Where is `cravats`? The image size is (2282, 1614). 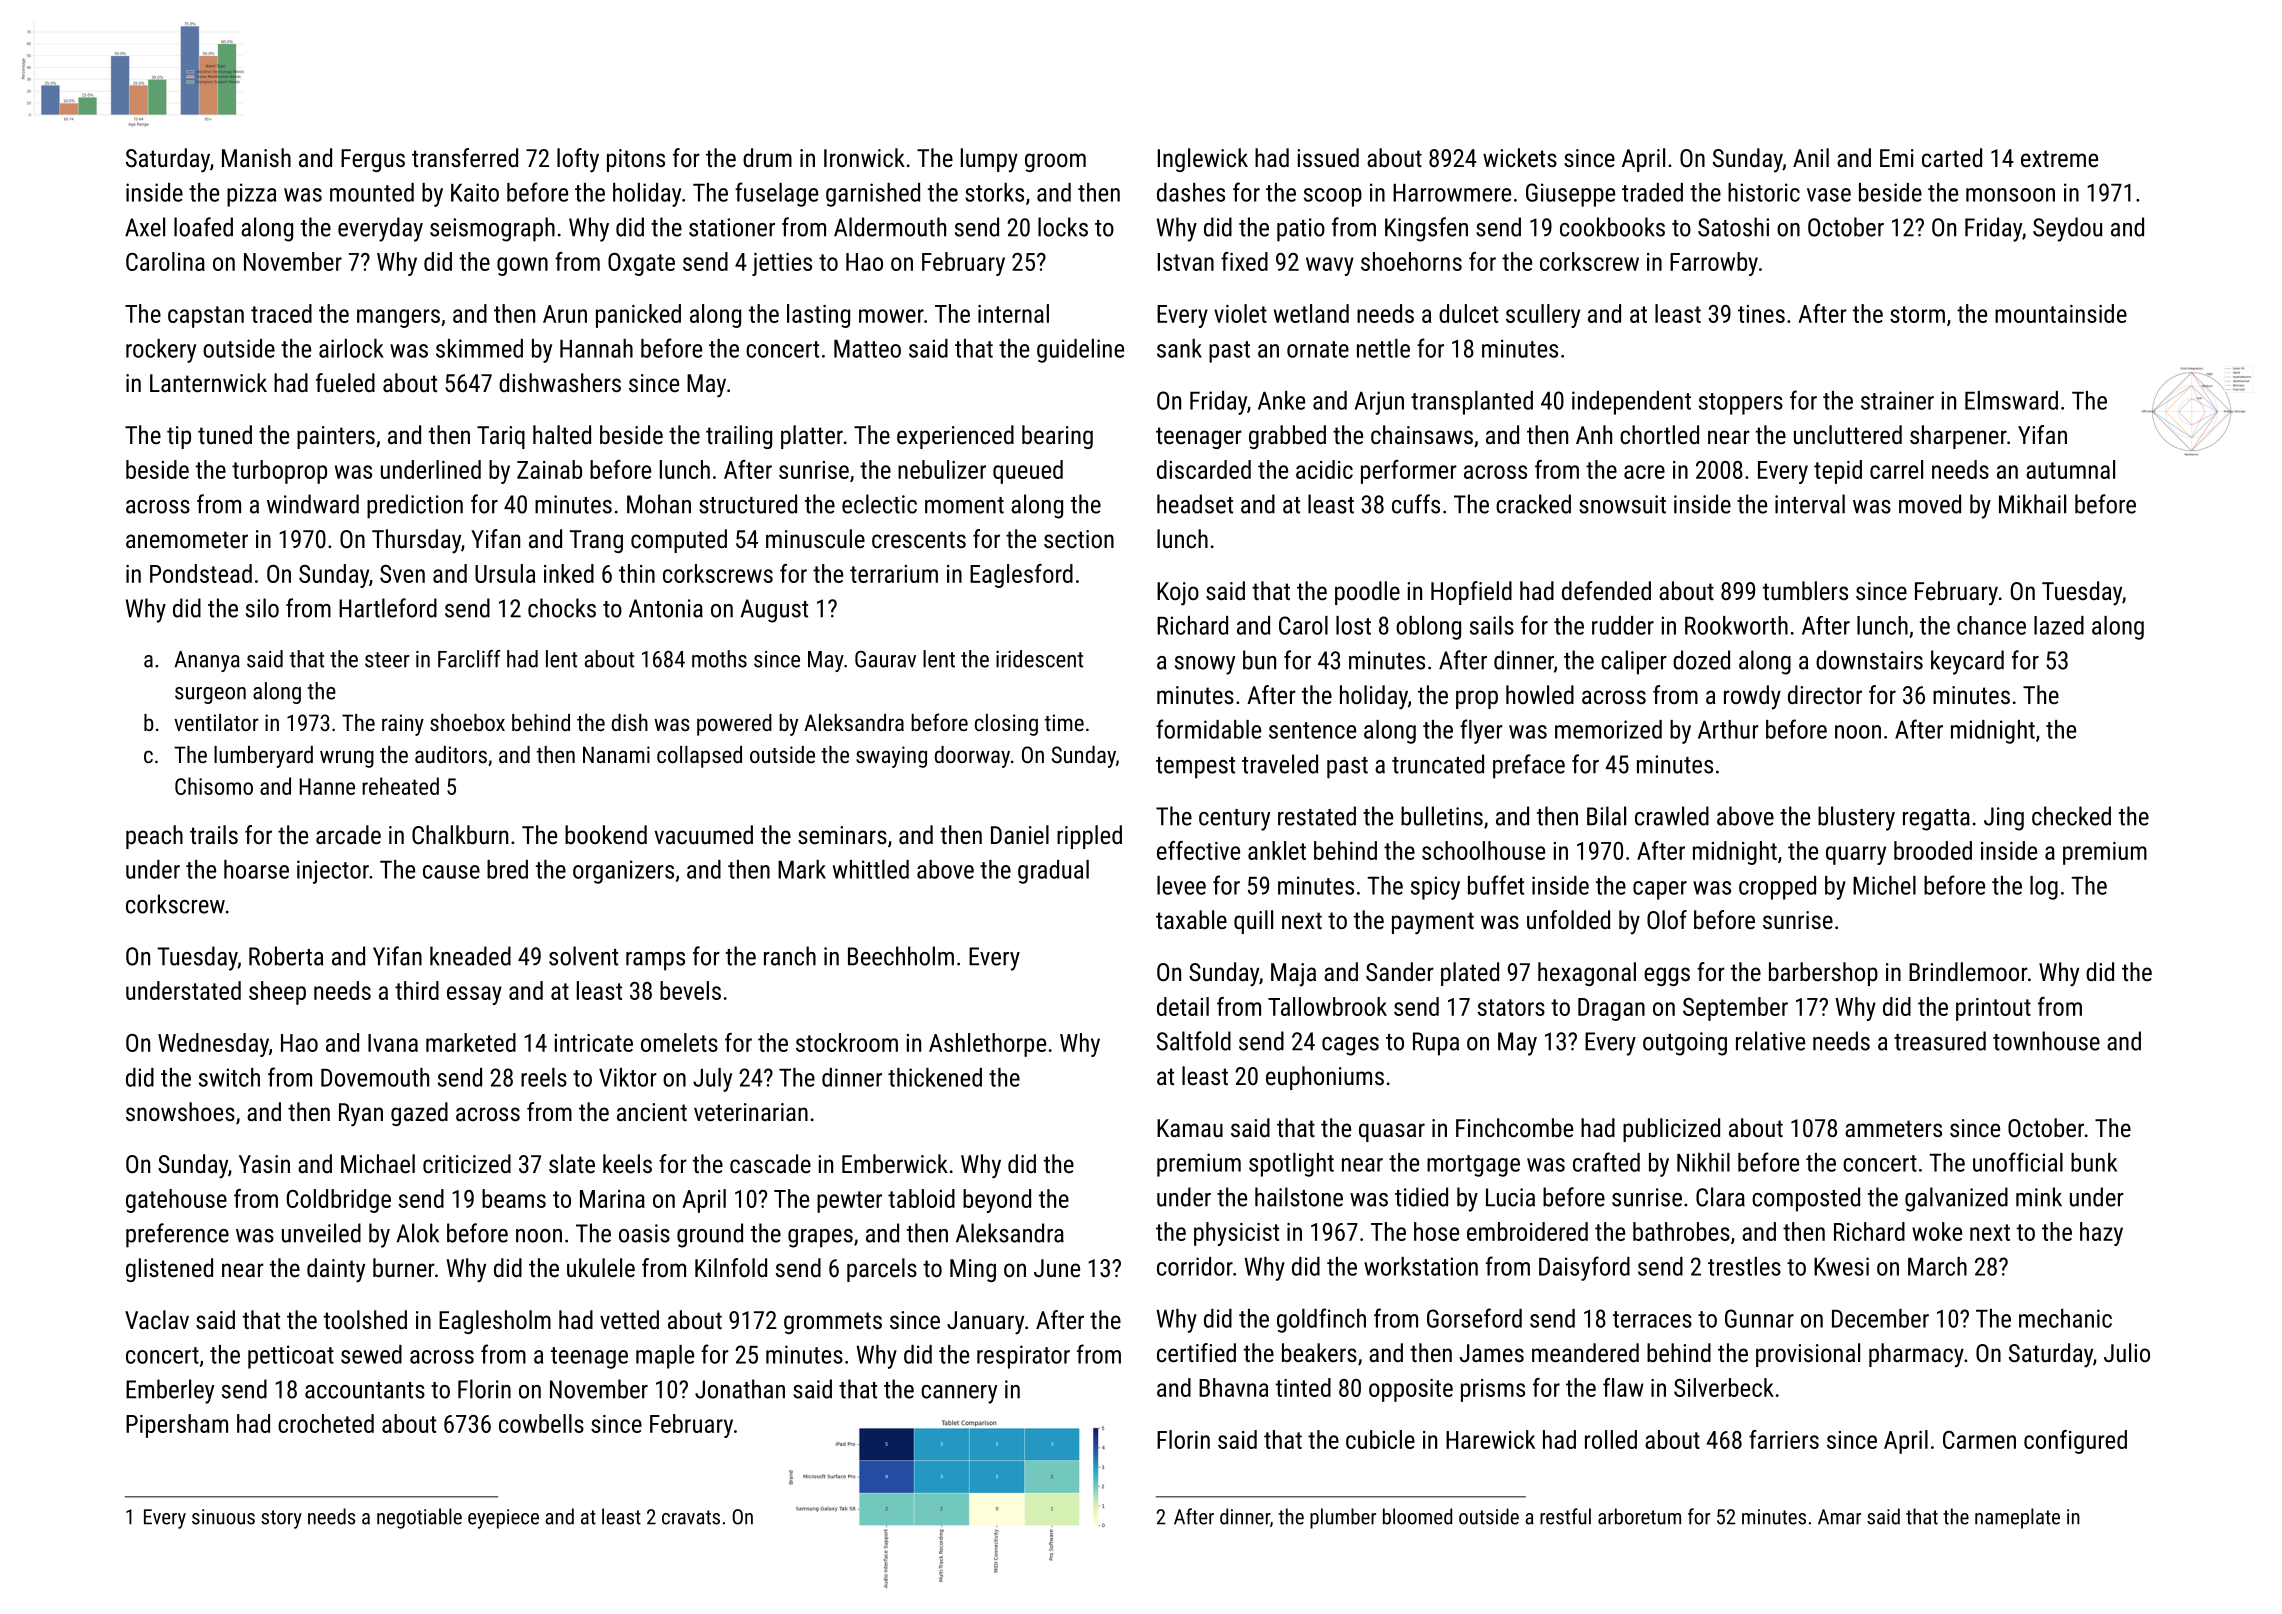
cravats is located at coordinates (691, 1517).
